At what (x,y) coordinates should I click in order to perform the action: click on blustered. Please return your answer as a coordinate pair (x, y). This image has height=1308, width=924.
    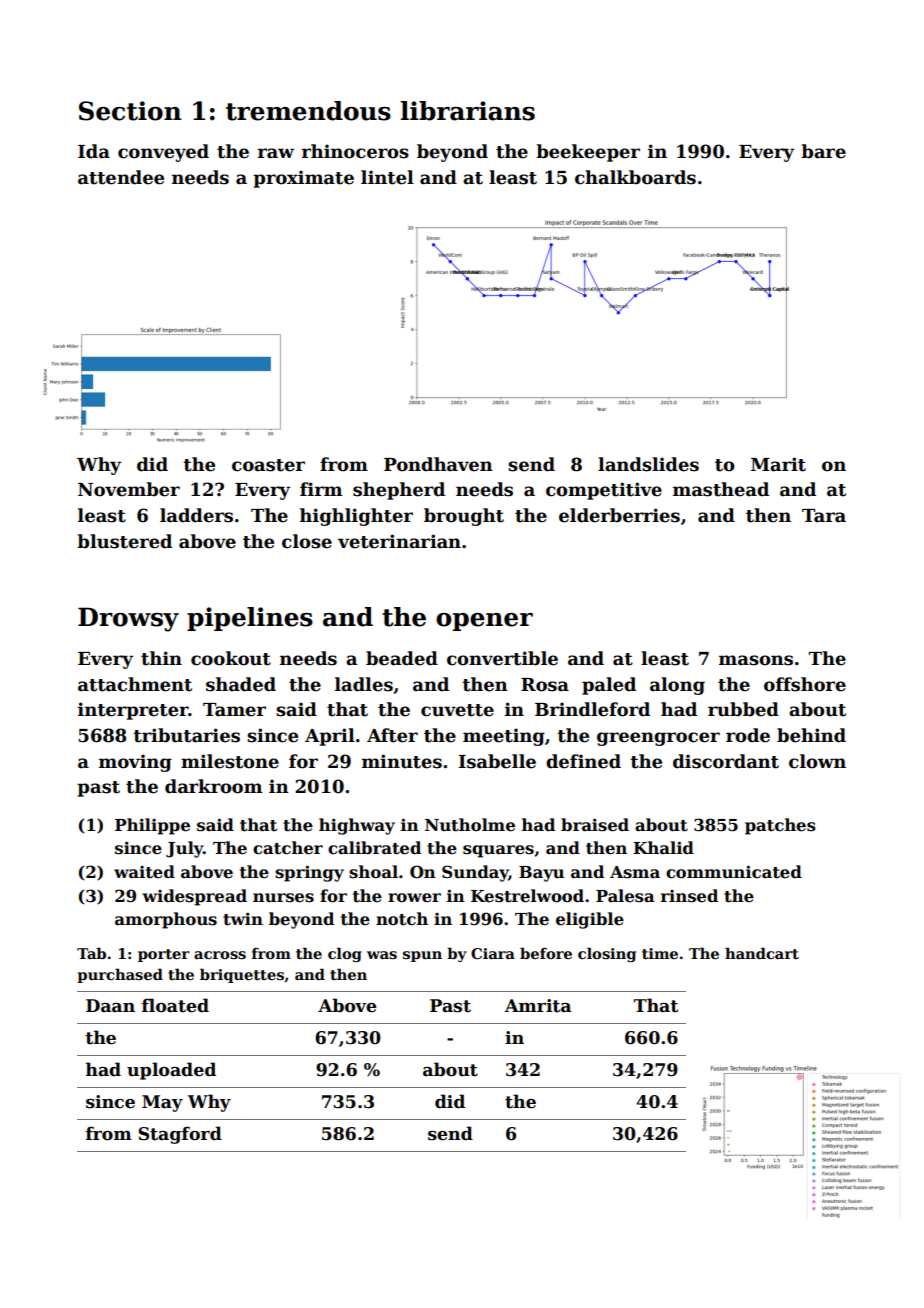
    Looking at the image, I should click on (124, 541).
